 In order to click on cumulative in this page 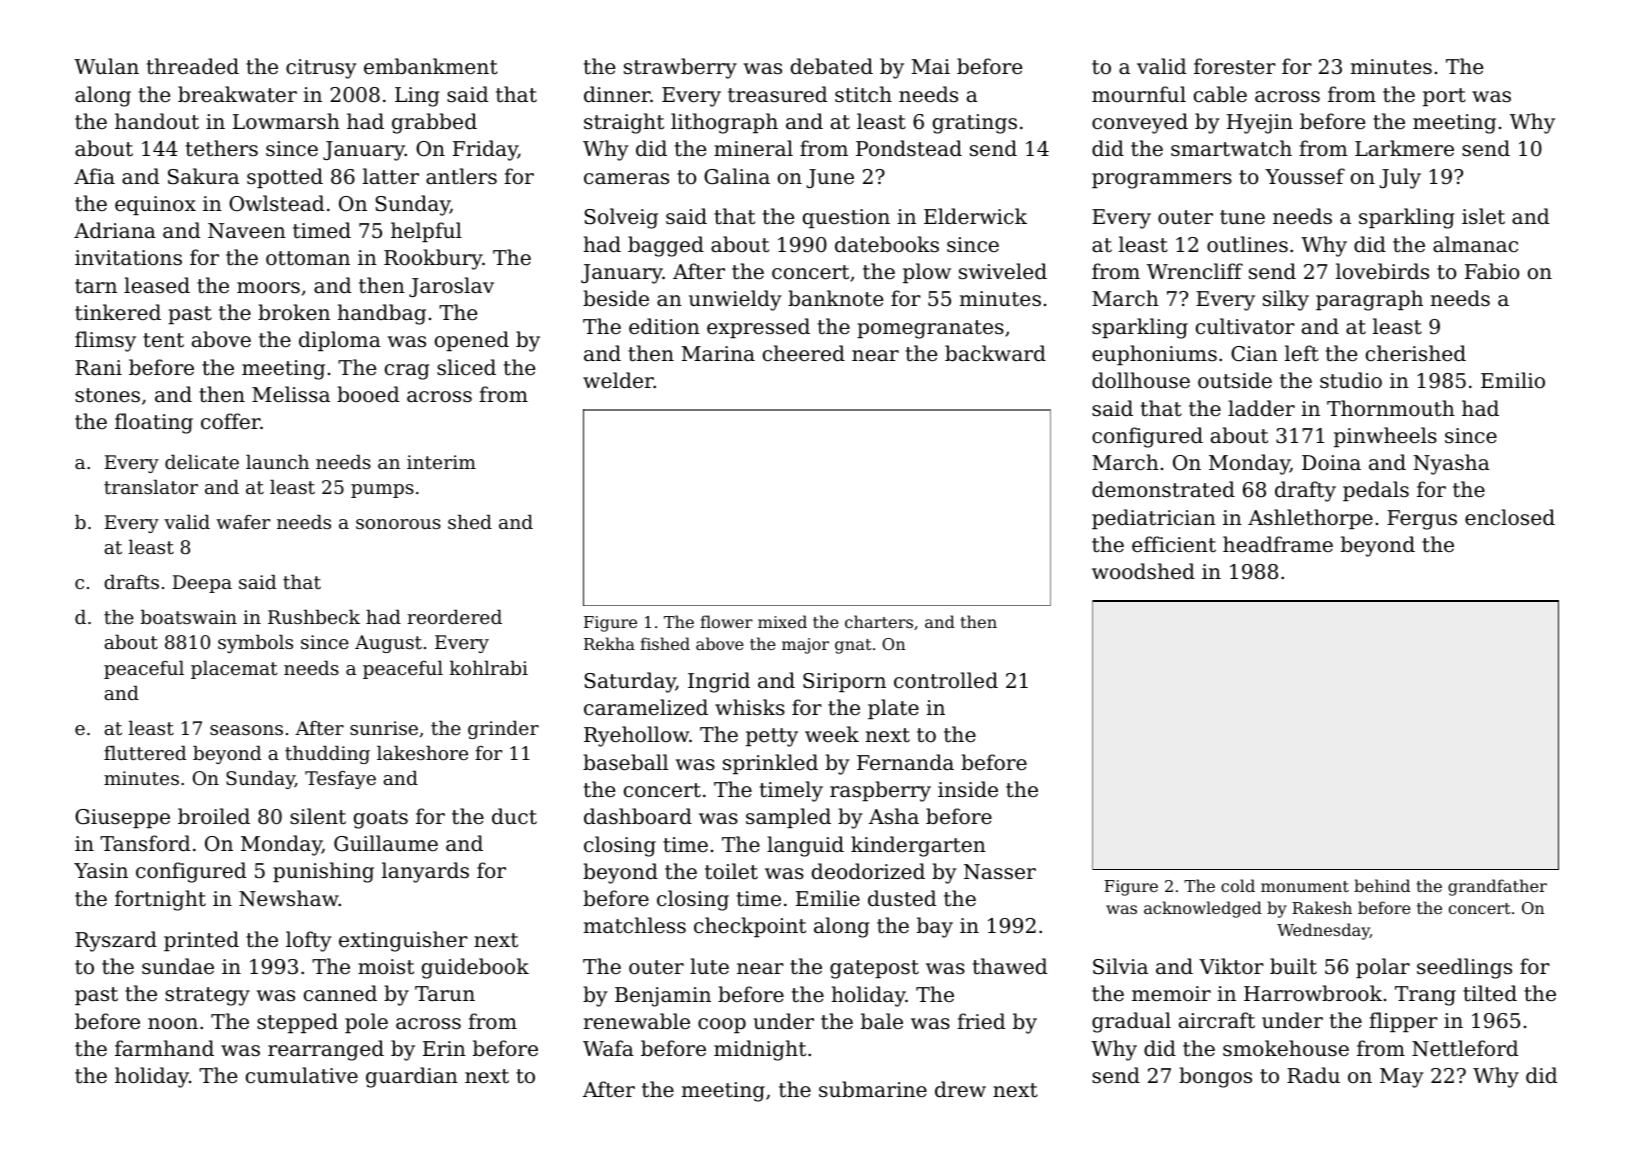, I will do `click(302, 1075)`.
